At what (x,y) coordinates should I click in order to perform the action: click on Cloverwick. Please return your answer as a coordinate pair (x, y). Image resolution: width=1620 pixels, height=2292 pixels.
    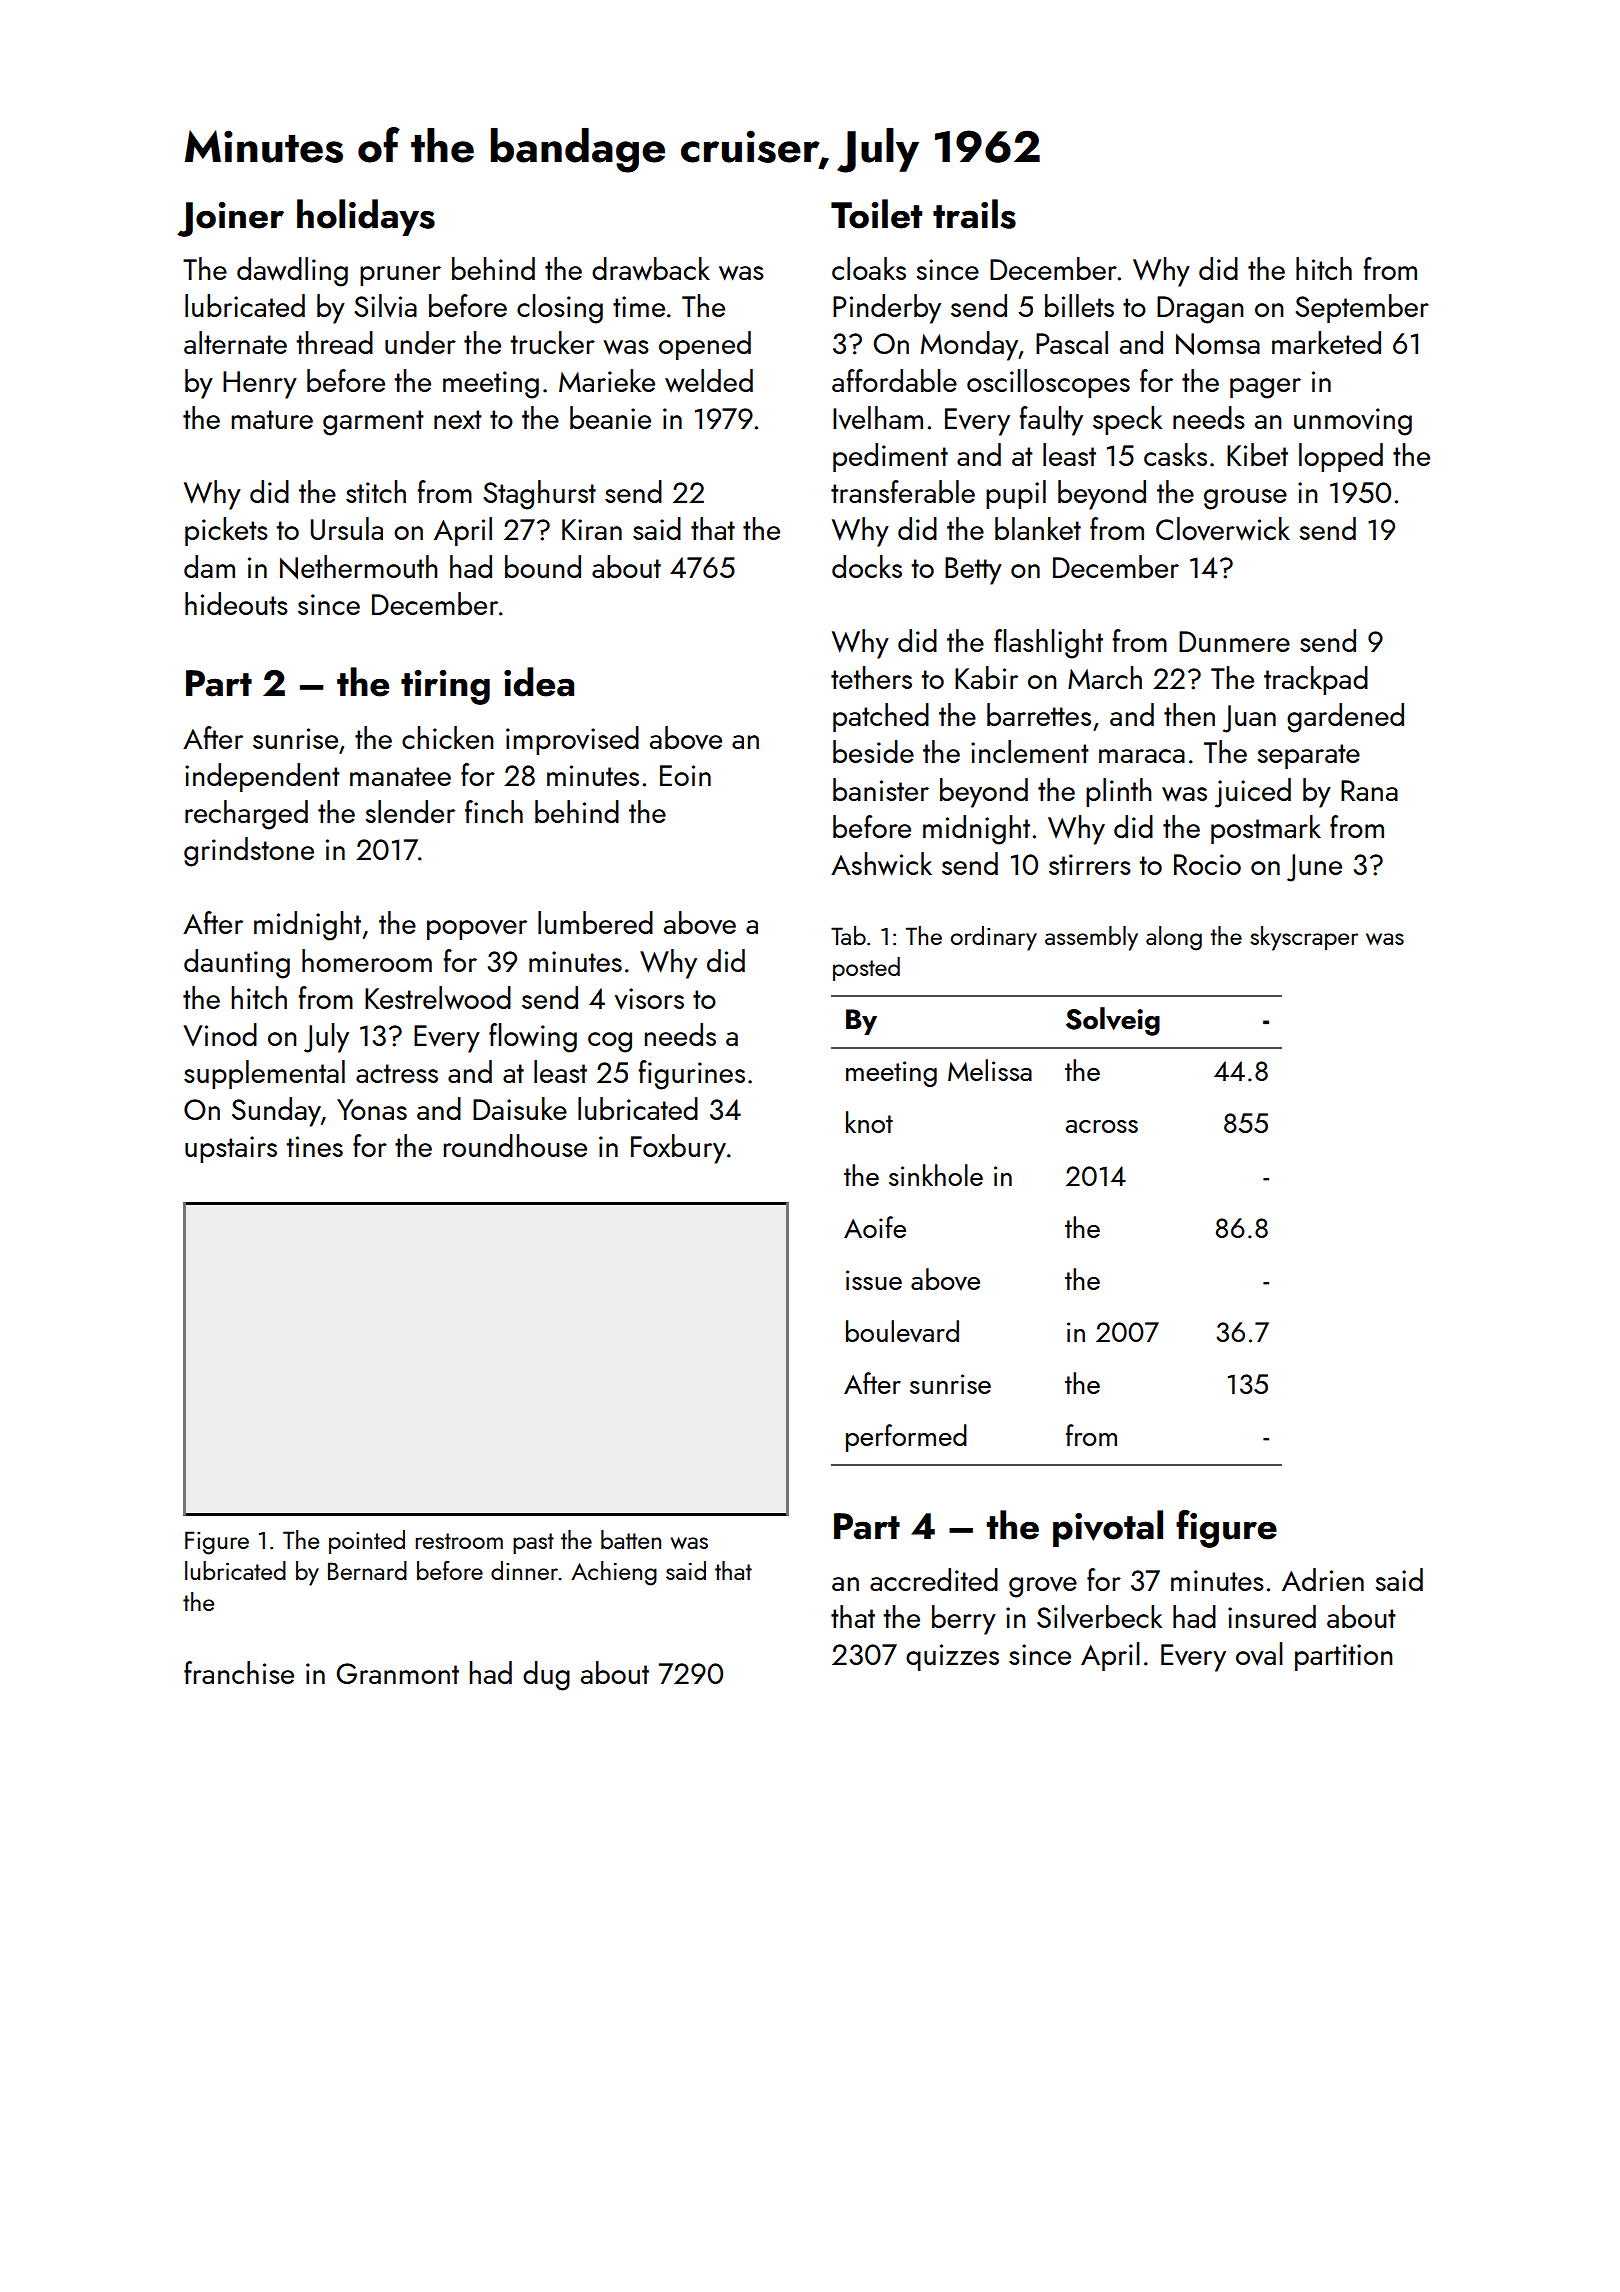
    Looking at the image, I should click on (1223, 529).
